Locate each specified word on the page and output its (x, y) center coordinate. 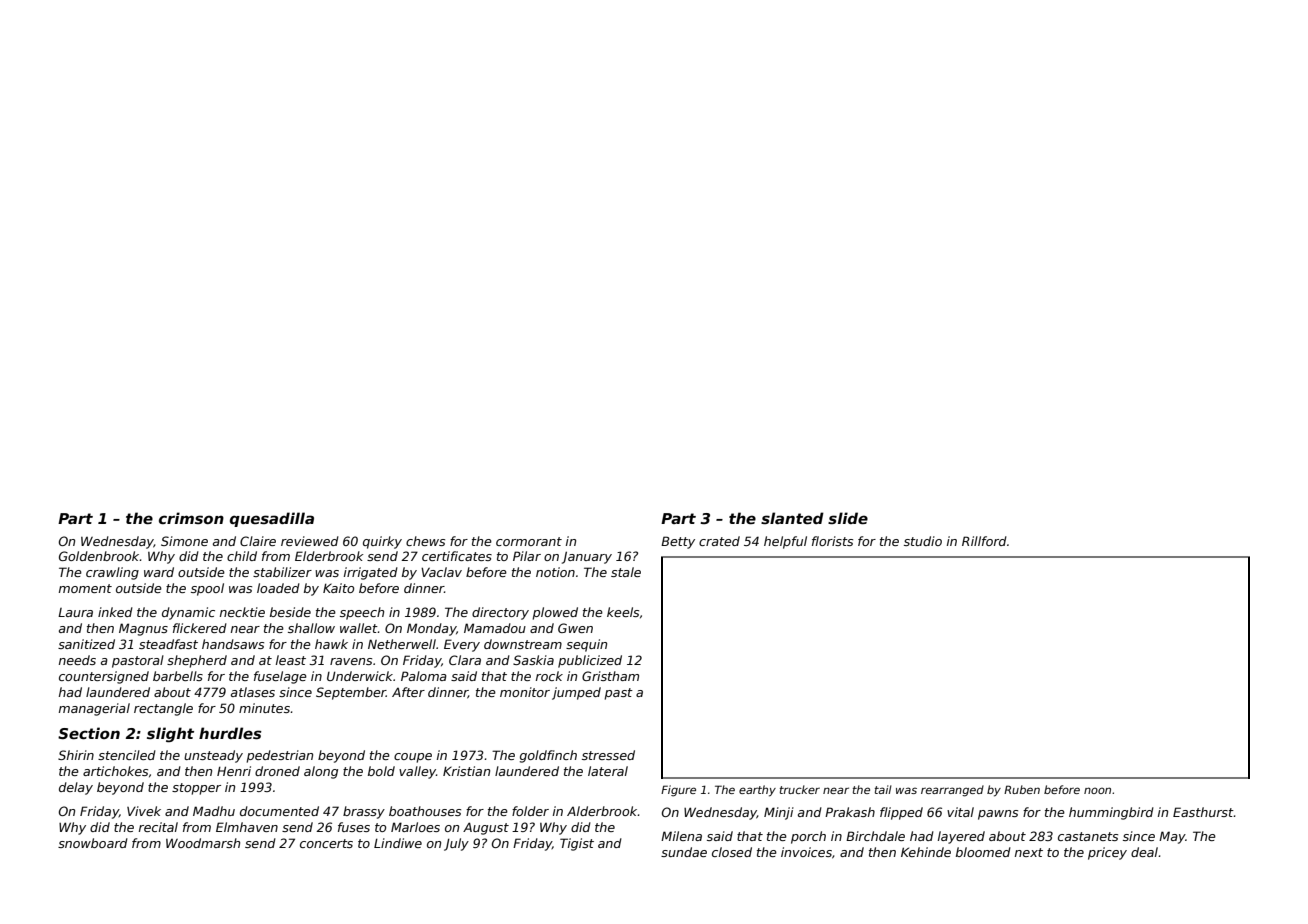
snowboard (93, 843)
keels (623, 612)
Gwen (575, 628)
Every (462, 645)
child (242, 556)
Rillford (984, 541)
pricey (1107, 853)
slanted (792, 518)
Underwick (360, 676)
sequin (586, 645)
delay (76, 788)
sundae (684, 852)
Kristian (466, 771)
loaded (278, 588)
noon (1097, 790)
